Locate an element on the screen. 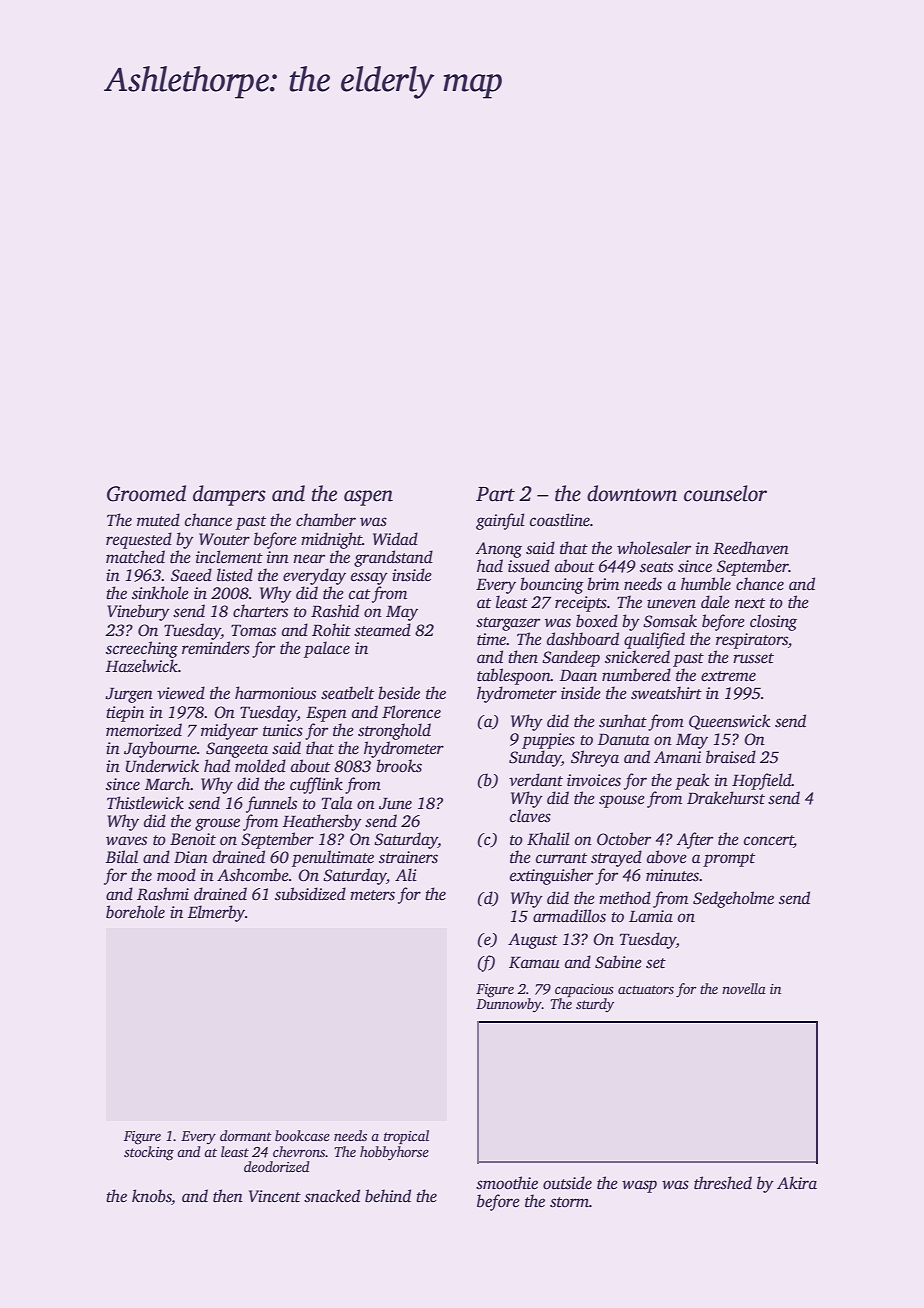  aspen is located at coordinates (368, 498).
